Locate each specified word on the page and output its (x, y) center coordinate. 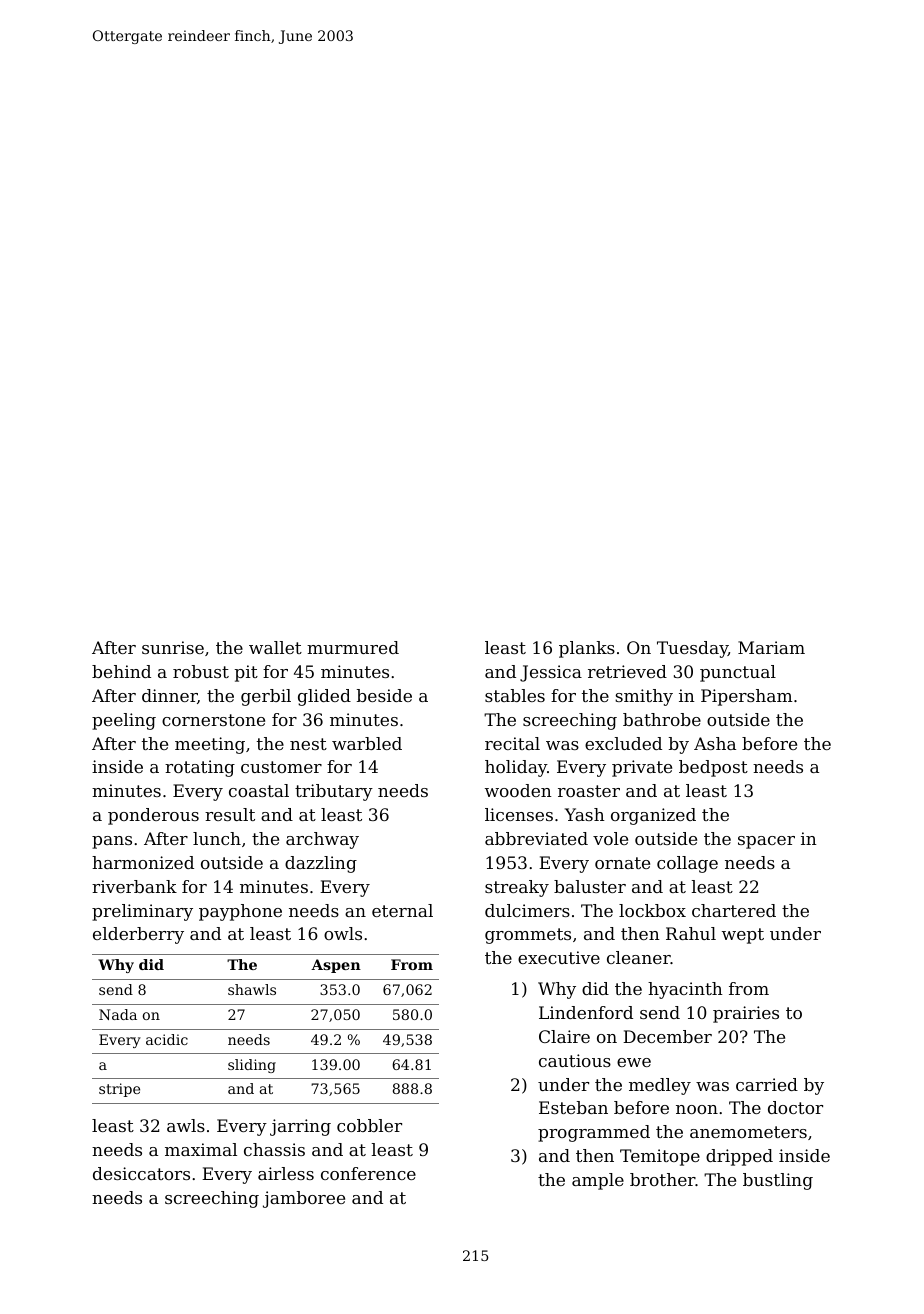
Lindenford (586, 1012)
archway (322, 840)
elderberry (138, 935)
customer (281, 767)
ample (598, 1181)
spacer (766, 842)
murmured (353, 647)
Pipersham (746, 697)
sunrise (173, 647)
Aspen (336, 966)
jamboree (304, 1199)
